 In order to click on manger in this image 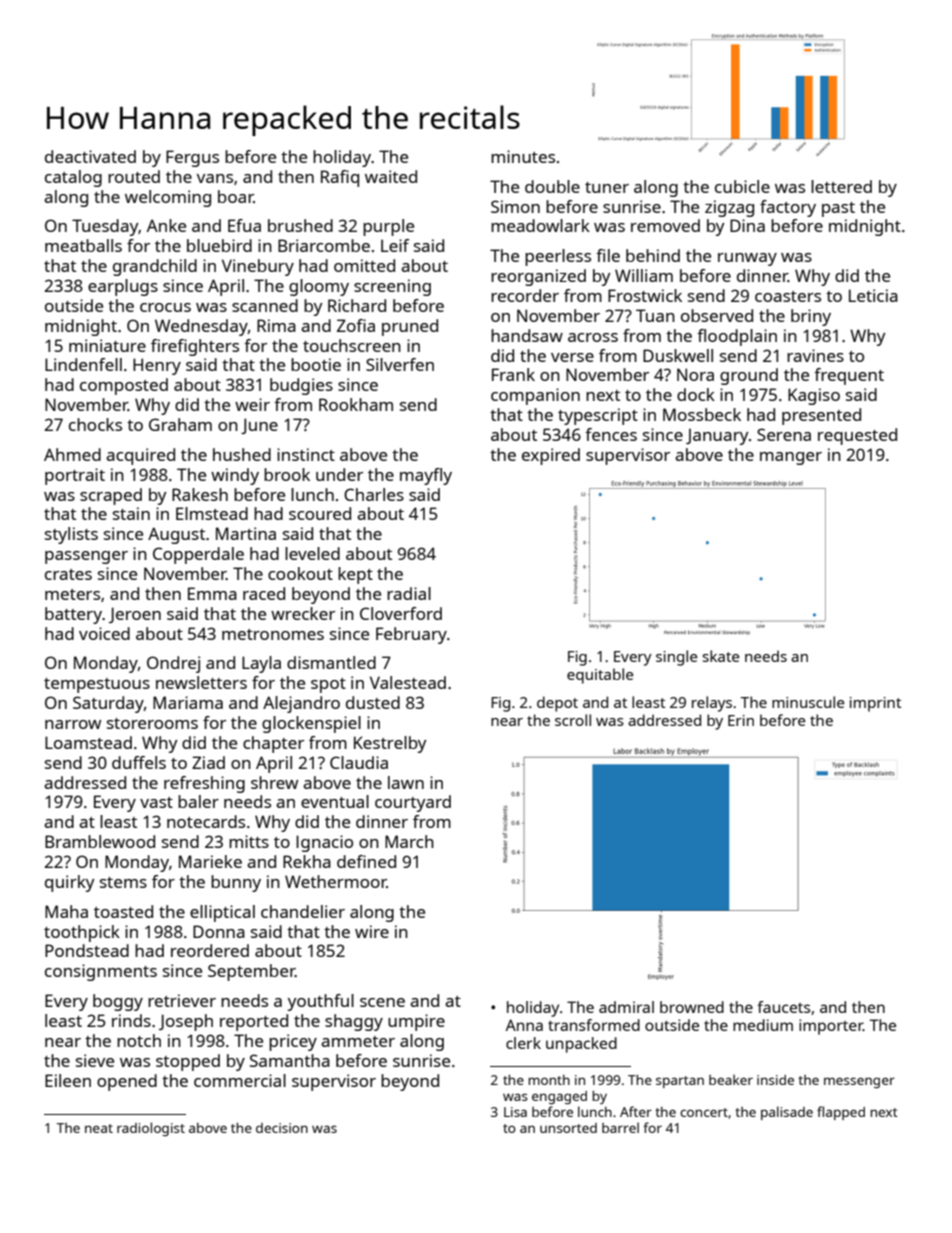, I will do `click(791, 458)`.
